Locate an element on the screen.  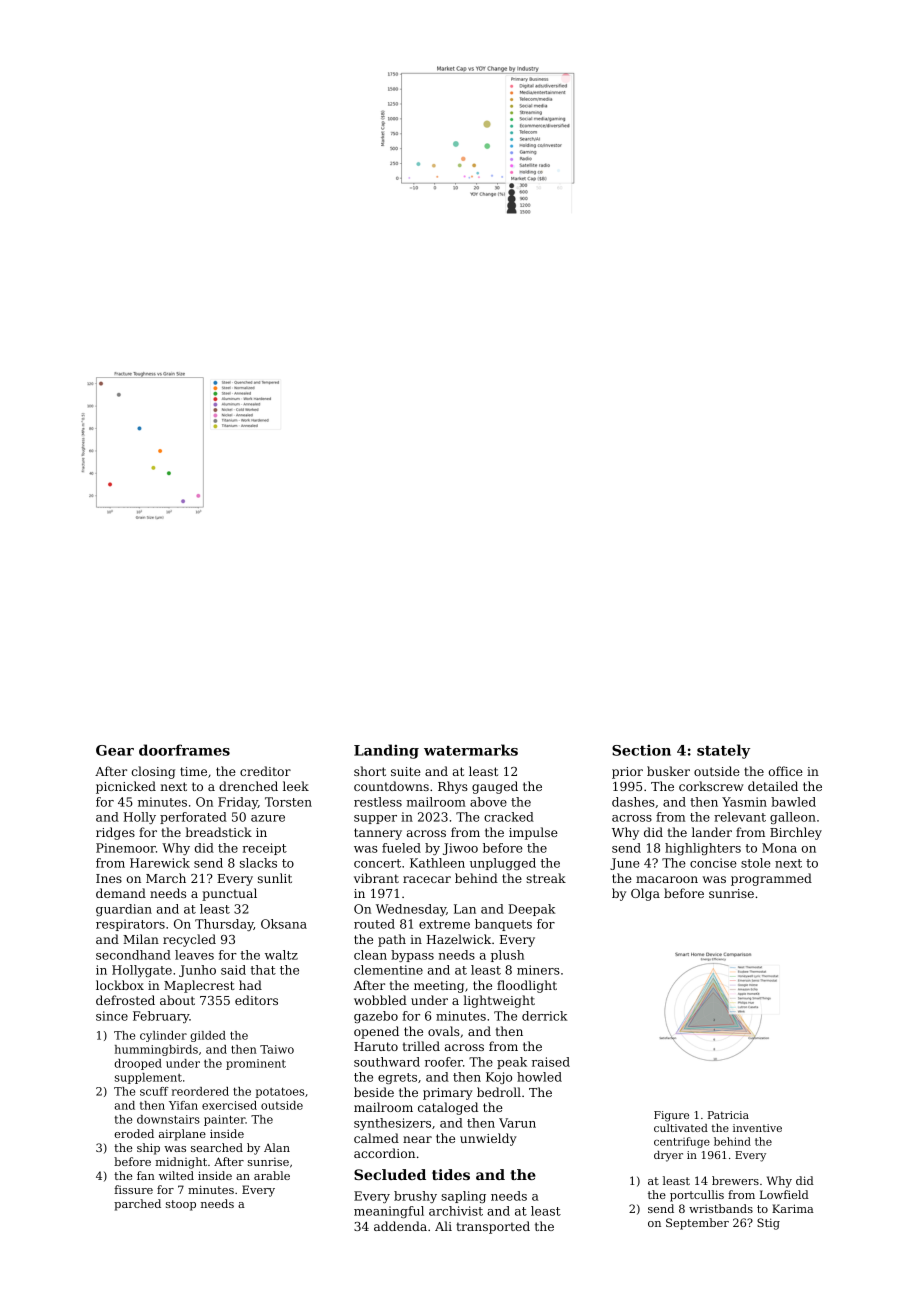
dashes is located at coordinates (633, 802).
